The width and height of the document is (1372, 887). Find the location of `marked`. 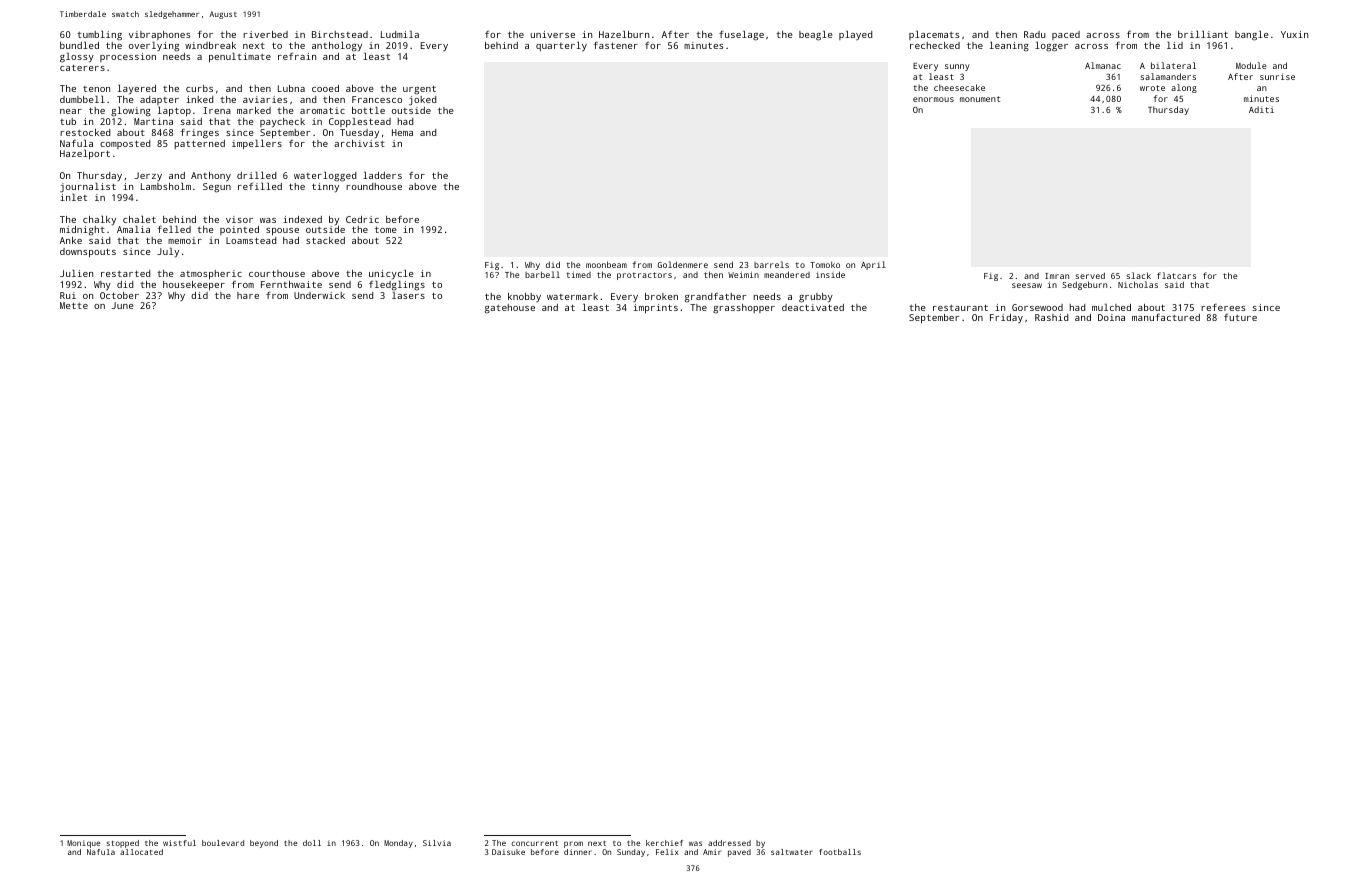

marked is located at coordinates (254, 110).
